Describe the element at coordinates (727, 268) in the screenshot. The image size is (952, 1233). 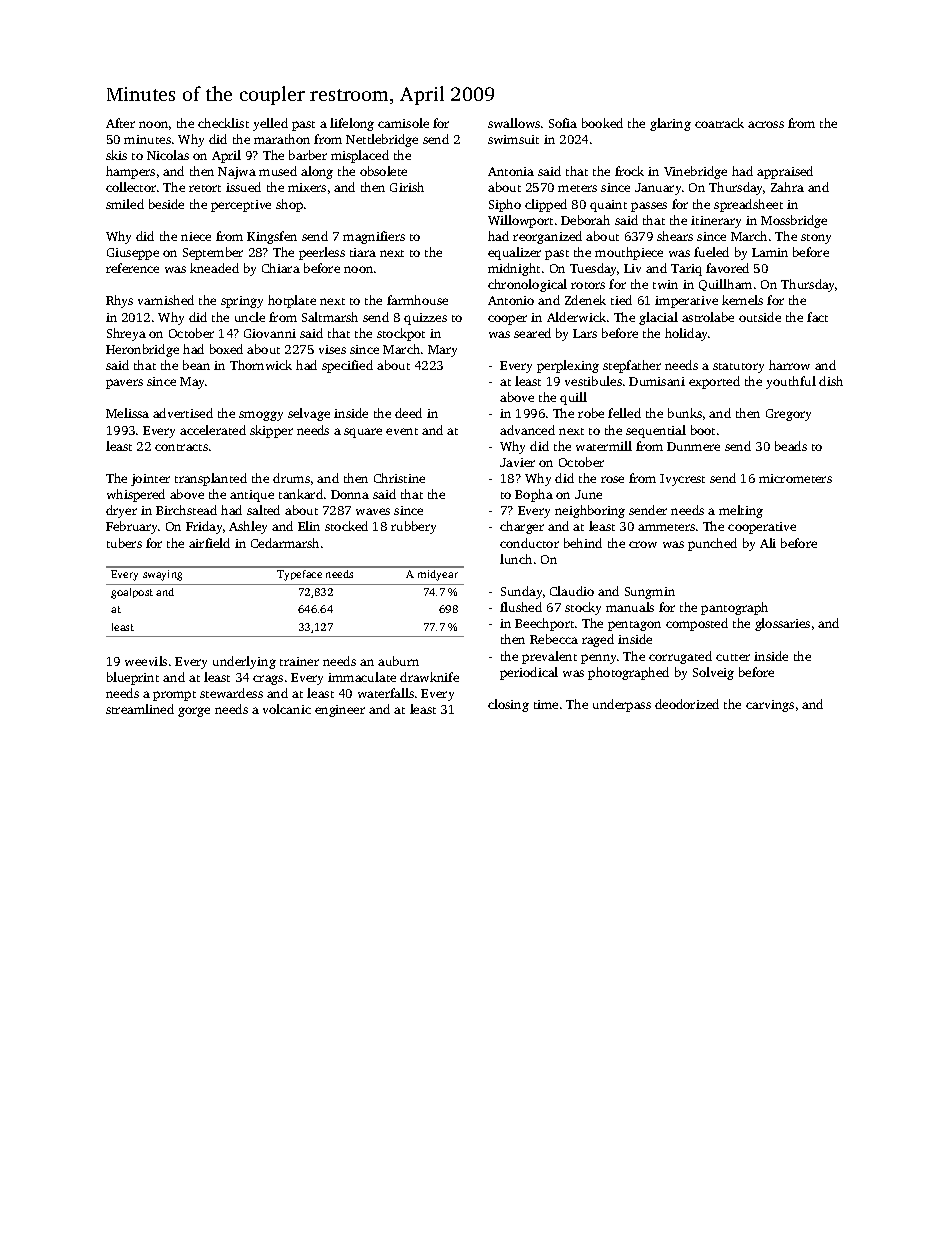
I see `favored` at that location.
